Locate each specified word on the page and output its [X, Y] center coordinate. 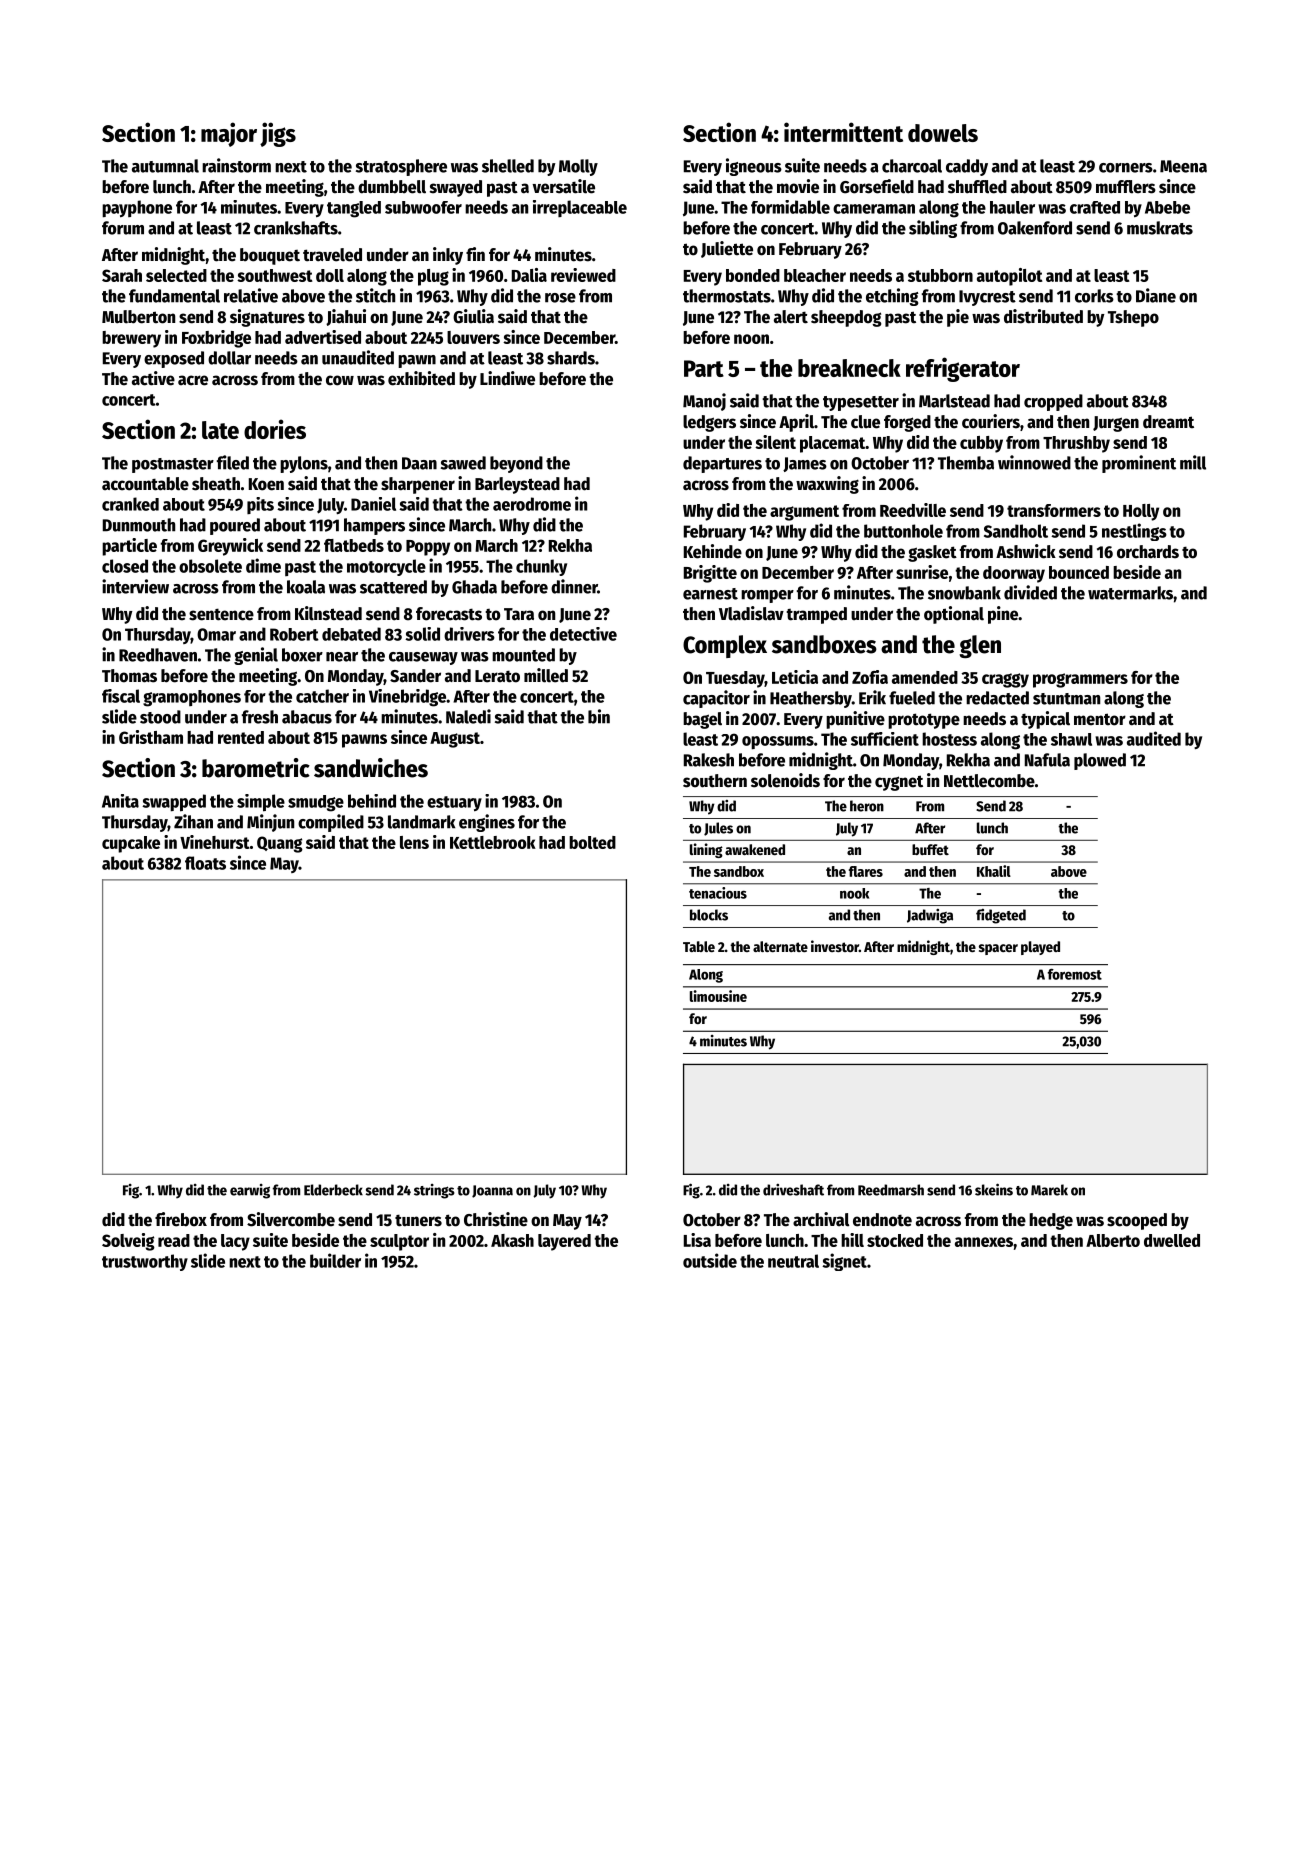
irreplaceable [580, 208]
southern [715, 781]
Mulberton [138, 317]
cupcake [131, 844]
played [1040, 948]
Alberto [1113, 1240]
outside [710, 1260]
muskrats [1160, 228]
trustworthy [145, 1262]
